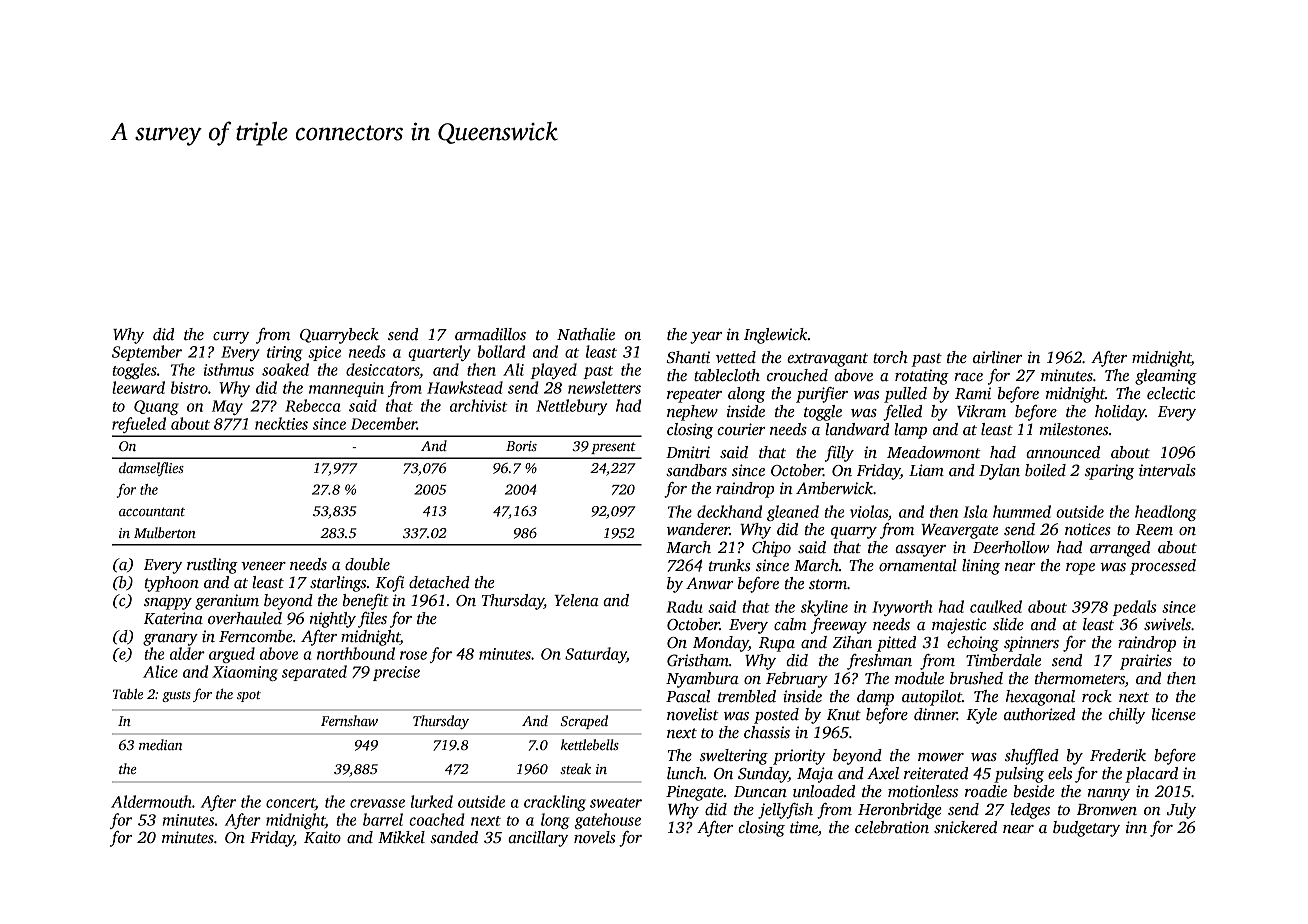 Image resolution: width=1308 pixels, height=924 pixels. I want to click on median, so click(160, 744).
